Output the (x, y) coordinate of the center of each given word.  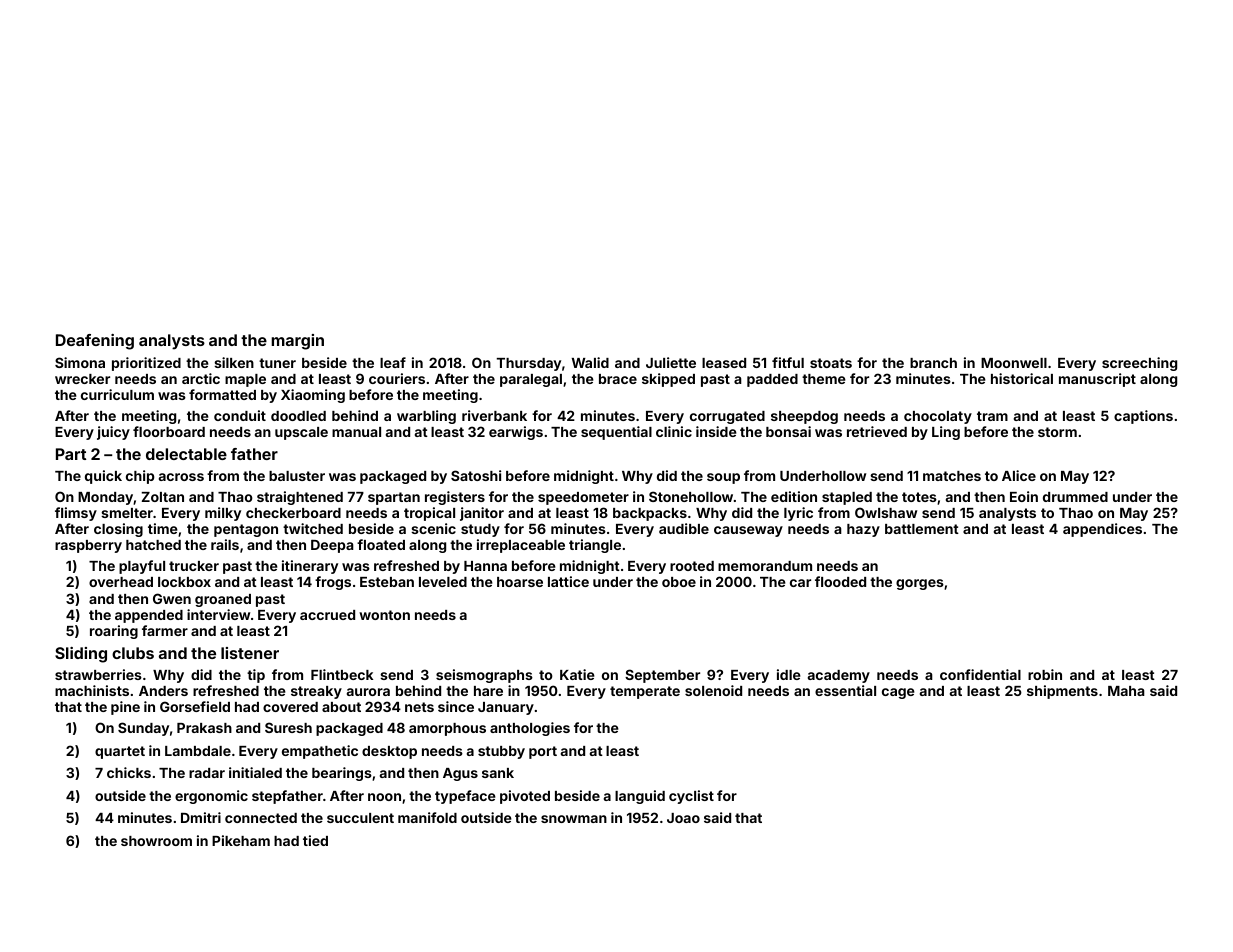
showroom (156, 841)
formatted (222, 394)
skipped (668, 380)
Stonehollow (691, 496)
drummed (1075, 497)
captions (1143, 417)
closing (118, 530)
